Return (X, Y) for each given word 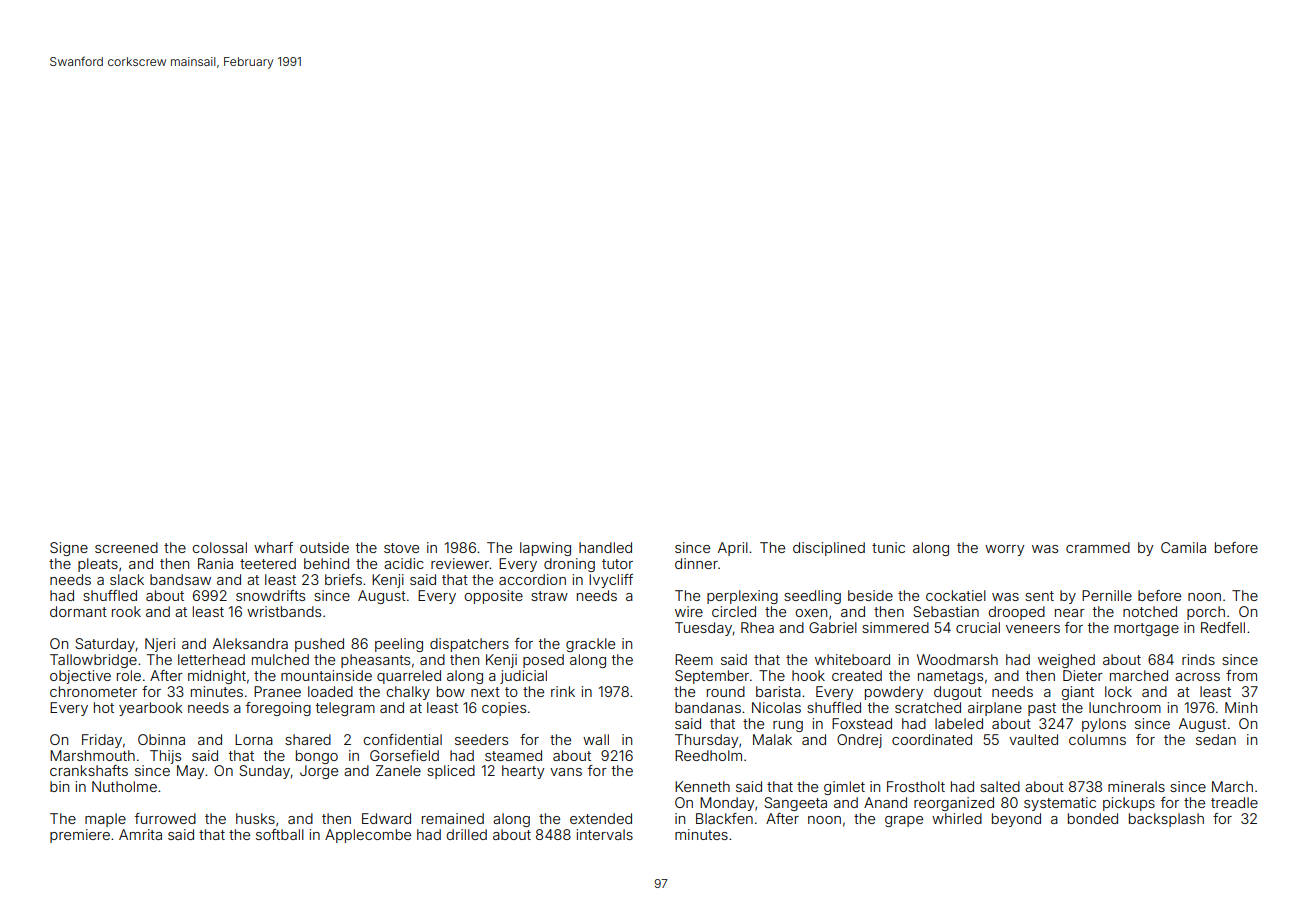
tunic (888, 547)
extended (601, 818)
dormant (78, 611)
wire (689, 611)
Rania (215, 563)
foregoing (278, 709)
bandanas (708, 707)
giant (1078, 693)
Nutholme (124, 786)
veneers (1033, 629)
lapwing (545, 549)
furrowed (165, 818)
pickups (1129, 804)
